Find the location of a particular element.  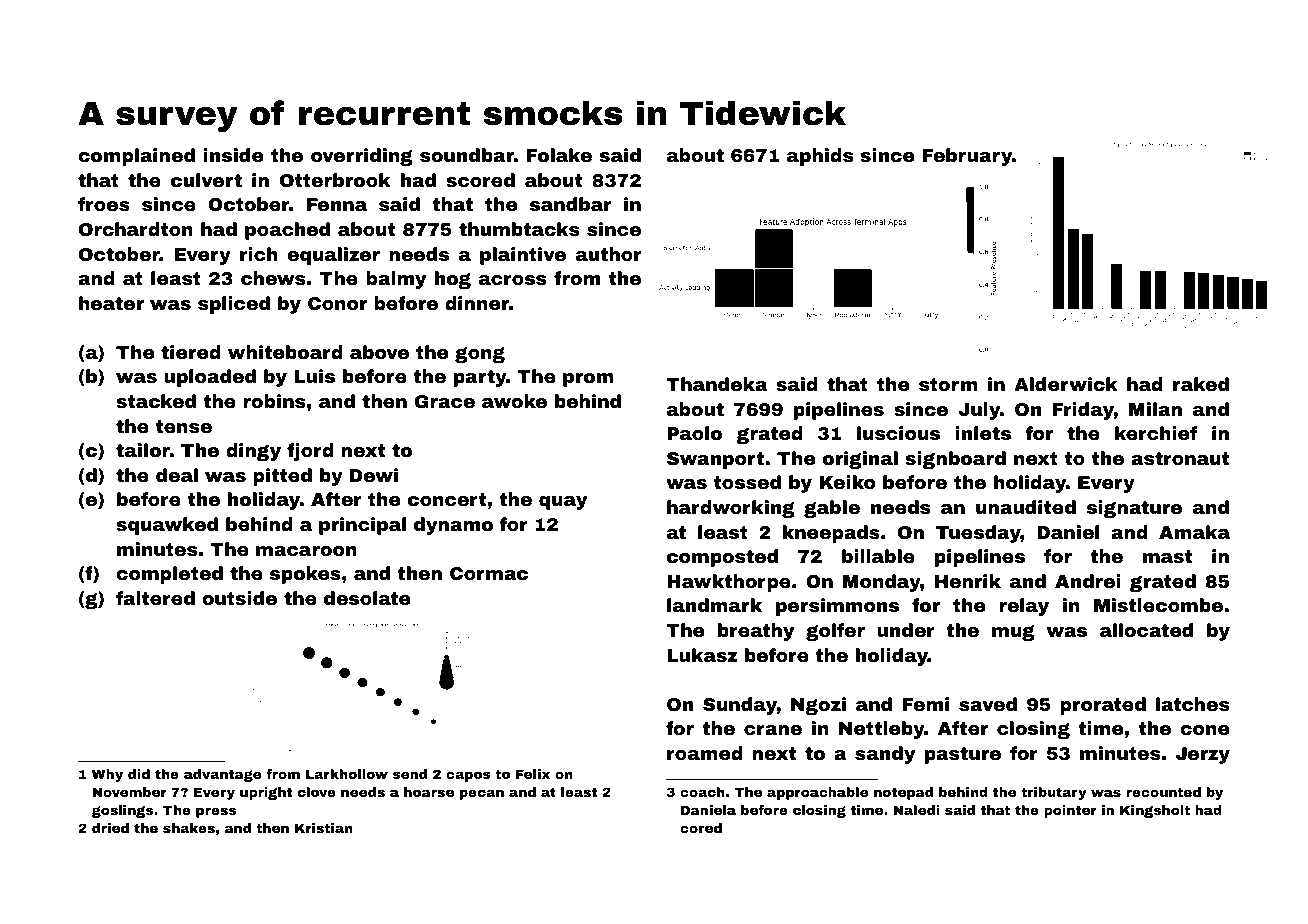

Larkhollow is located at coordinates (347, 774).
